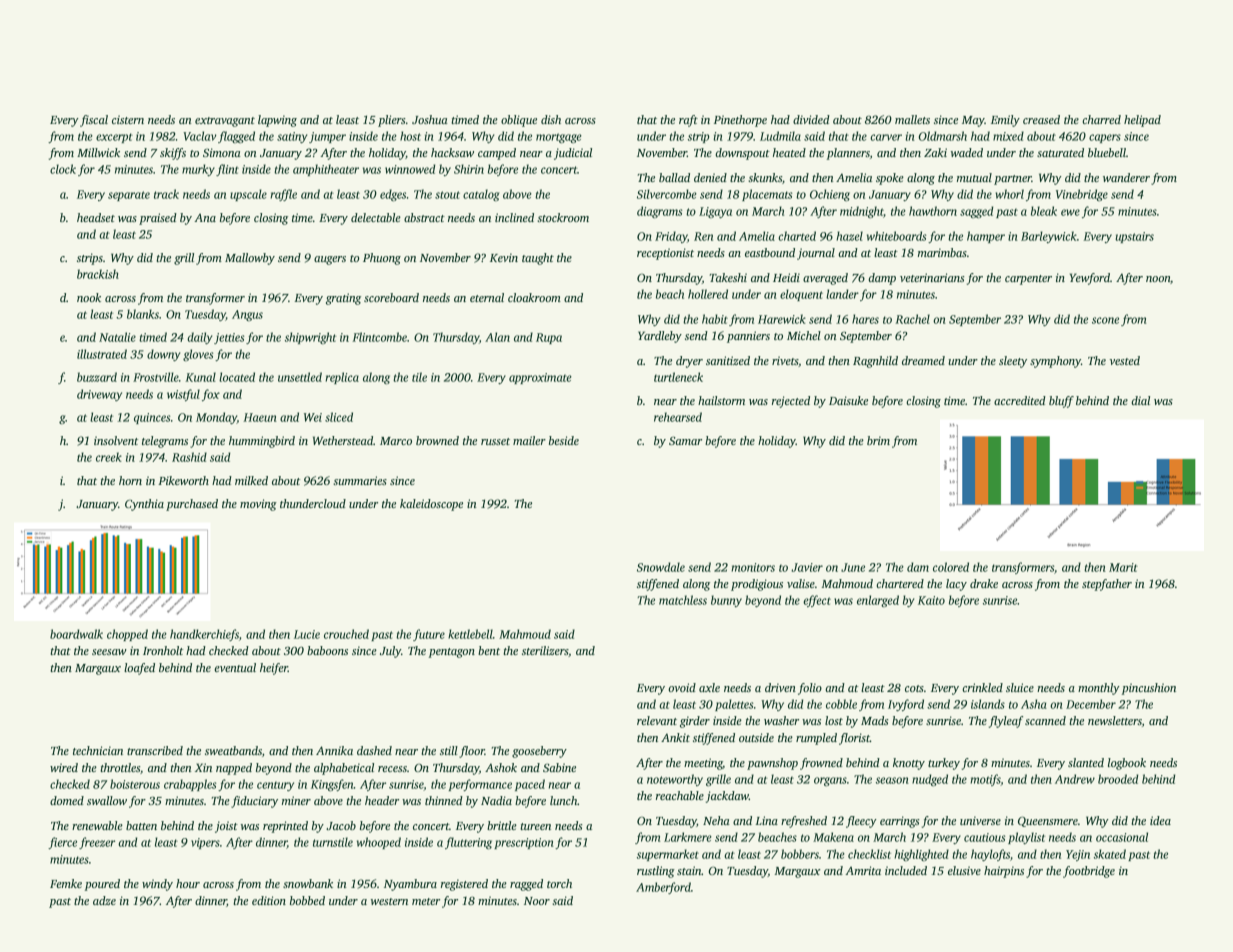 The width and height of the document is (1233, 952). I want to click on hummingbird, so click(262, 442).
